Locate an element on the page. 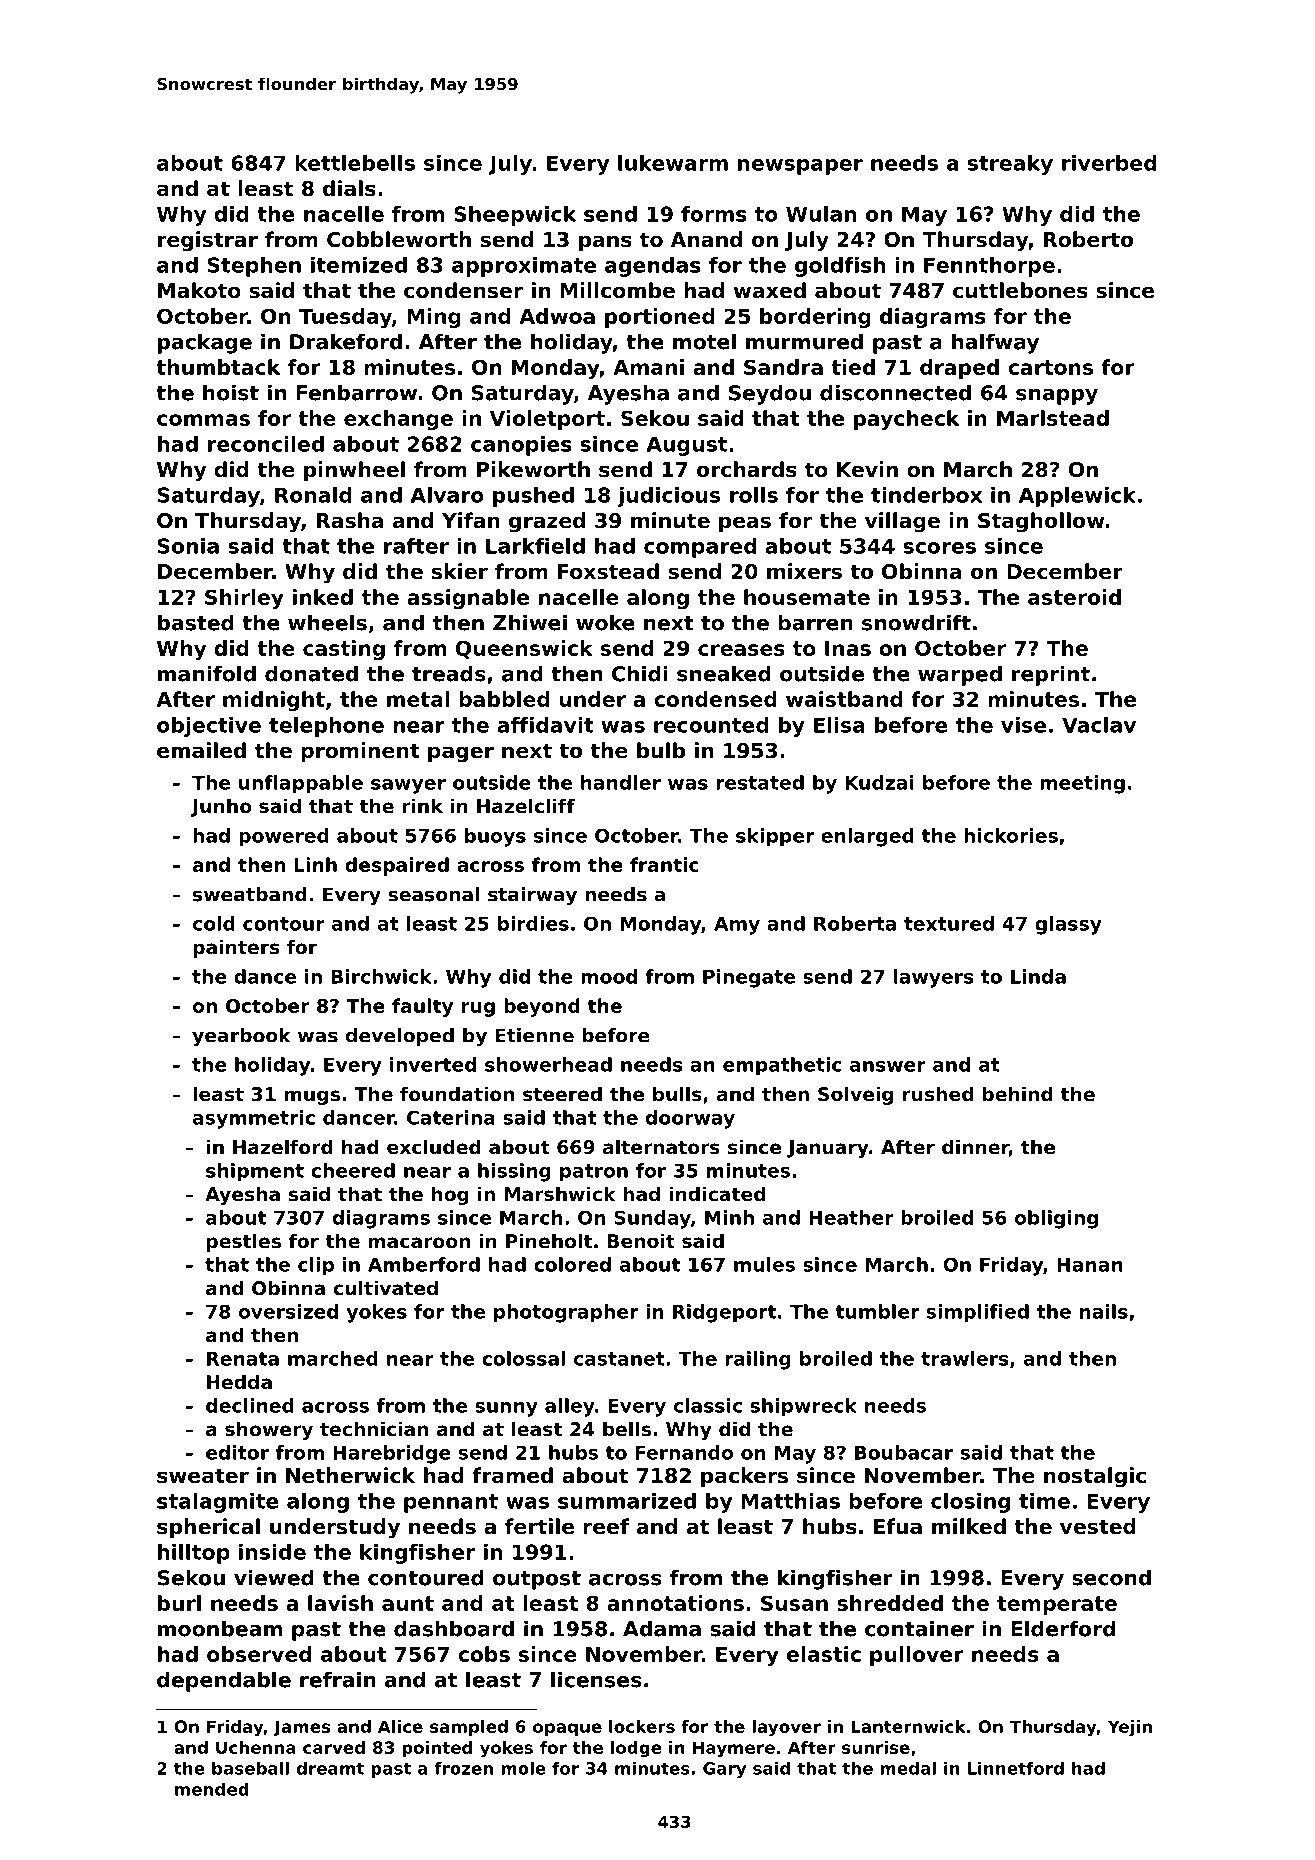 The width and height of the page is (1315, 1860). yearbook is located at coordinates (241, 1037).
